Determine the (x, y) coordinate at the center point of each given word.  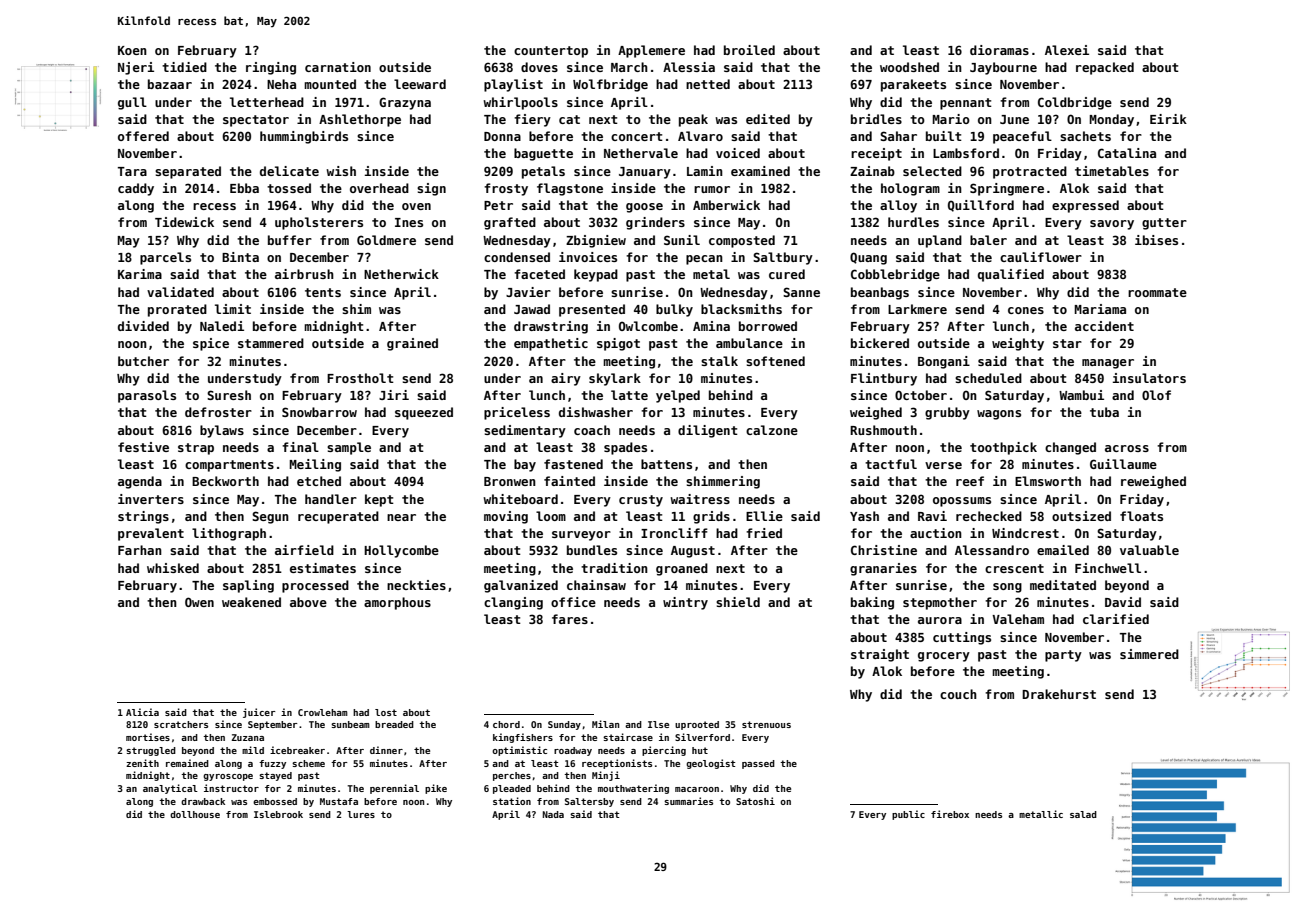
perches (512, 776)
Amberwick (726, 205)
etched (319, 481)
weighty (1018, 344)
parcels (165, 258)
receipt (876, 154)
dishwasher (596, 412)
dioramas (999, 50)
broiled (749, 50)
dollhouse (195, 814)
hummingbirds (304, 137)
